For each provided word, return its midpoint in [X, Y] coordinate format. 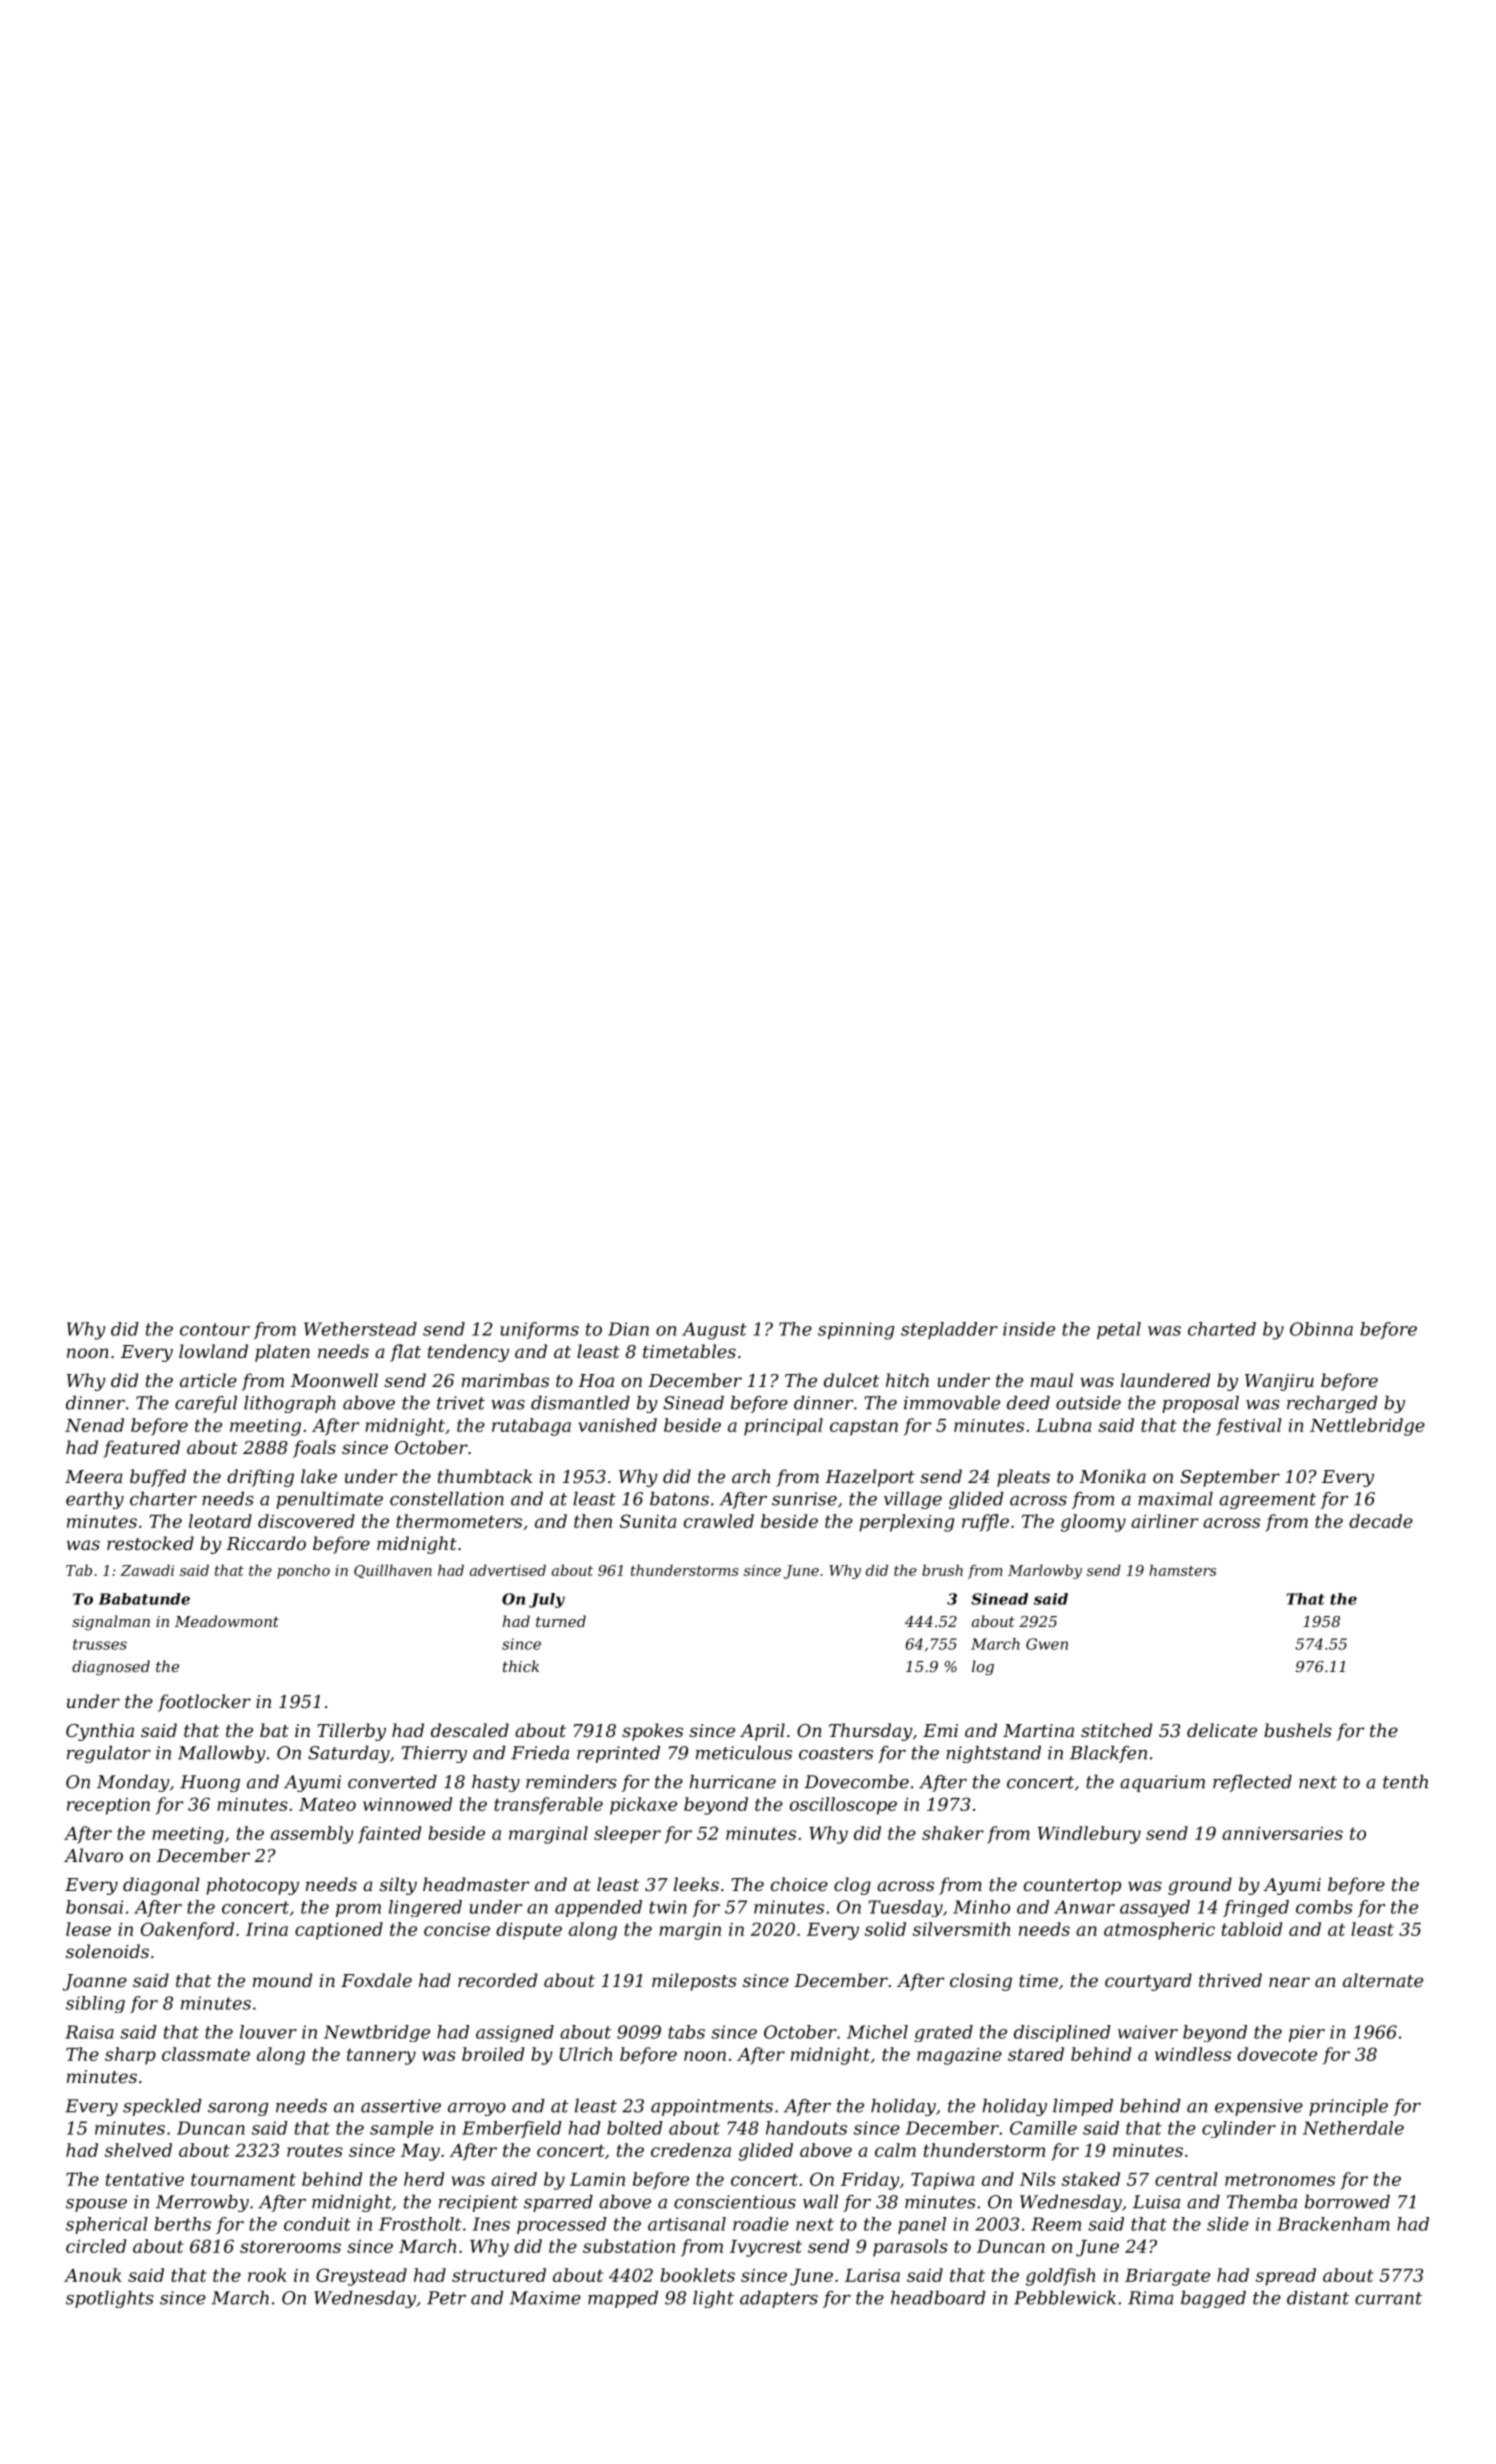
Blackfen [1108, 1754]
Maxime [545, 2298]
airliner [1164, 1521]
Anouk [93, 2275]
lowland [213, 1351]
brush [942, 1570]
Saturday [349, 1754]
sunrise [804, 1499]
